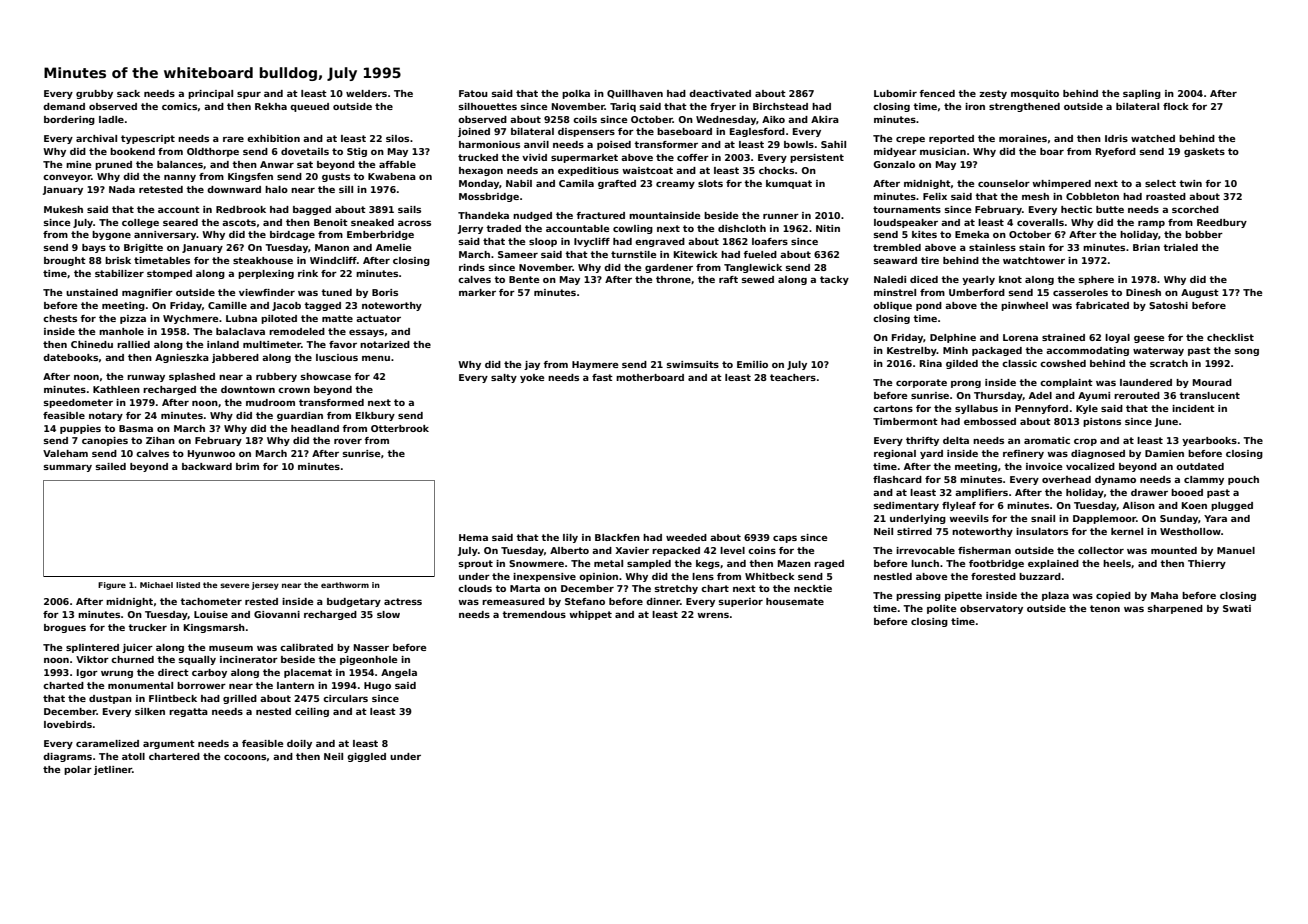  Describe the element at coordinates (1204, 152) in the page. I see `gaskets` at that location.
